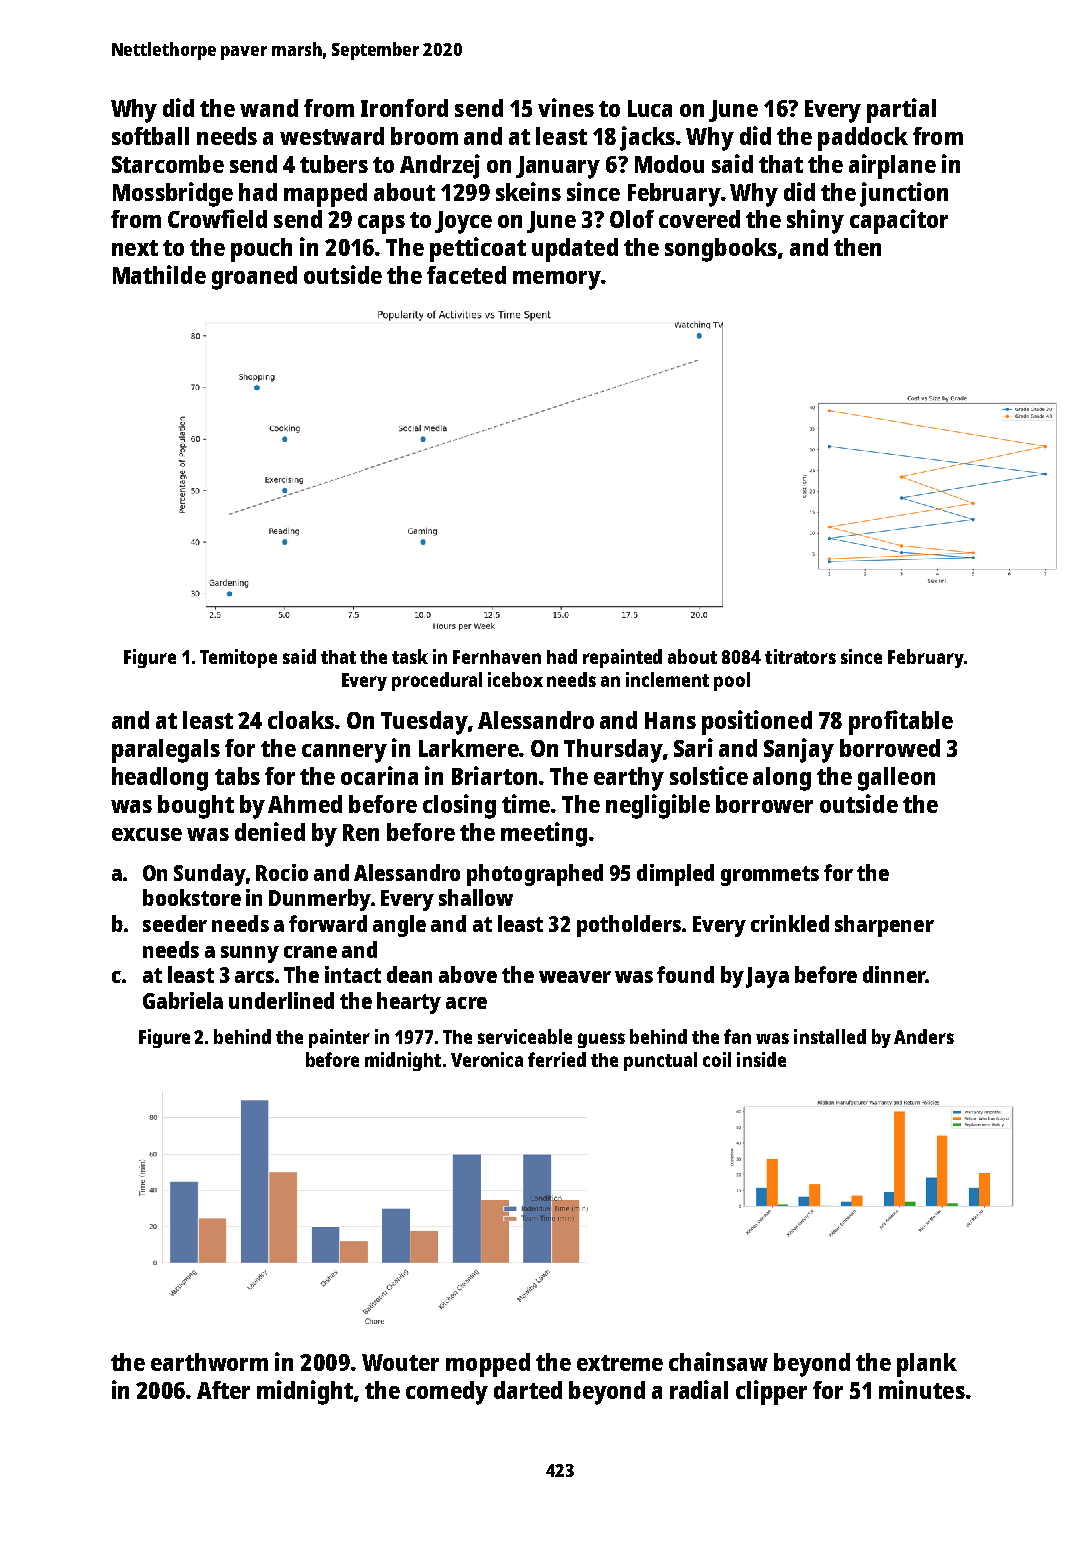 Image resolution: width=1092 pixels, height=1545 pixels. What do you see at coordinates (209, 1362) in the page?
I see `earthworm` at bounding box center [209, 1362].
